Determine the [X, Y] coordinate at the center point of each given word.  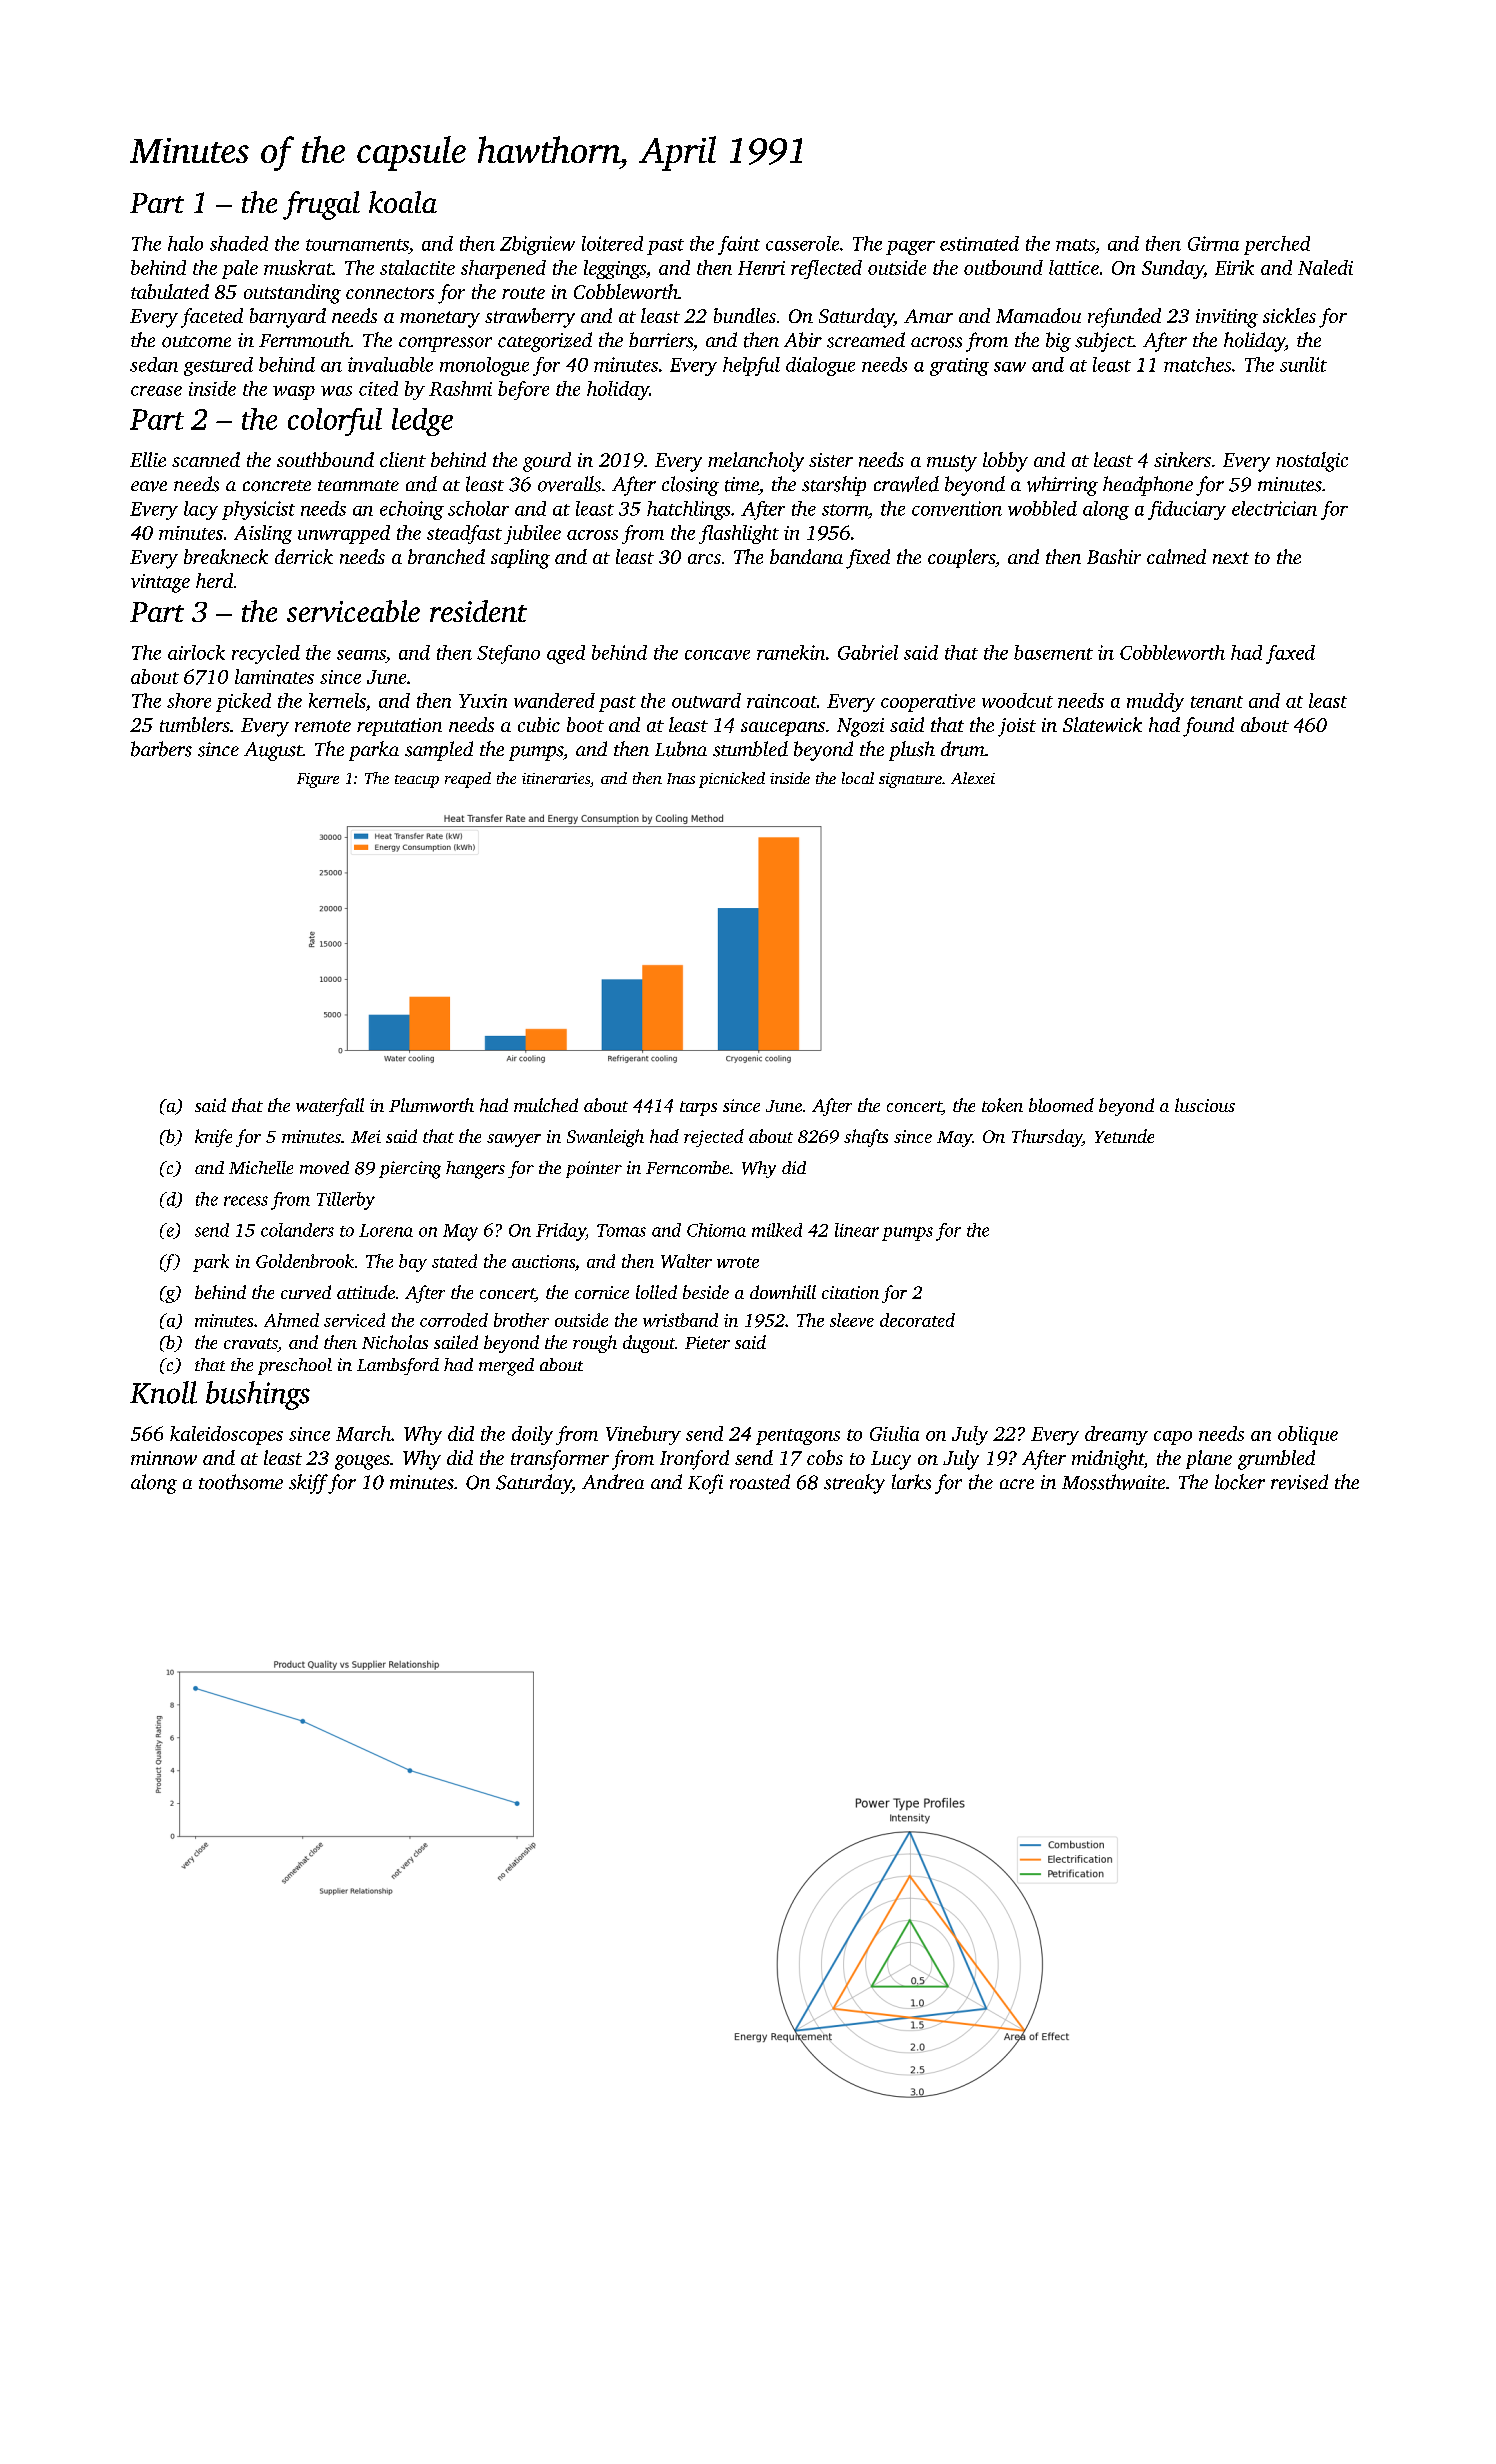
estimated [979, 243]
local [858, 778]
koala [403, 202]
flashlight [739, 534]
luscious [1205, 1105]
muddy [1155, 702]
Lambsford [398, 1366]
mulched [546, 1105]
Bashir [1114, 556]
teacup [417, 781]
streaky [854, 1484]
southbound [325, 459]
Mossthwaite [1113, 1482]
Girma [1213, 243]
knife [213, 1138]
